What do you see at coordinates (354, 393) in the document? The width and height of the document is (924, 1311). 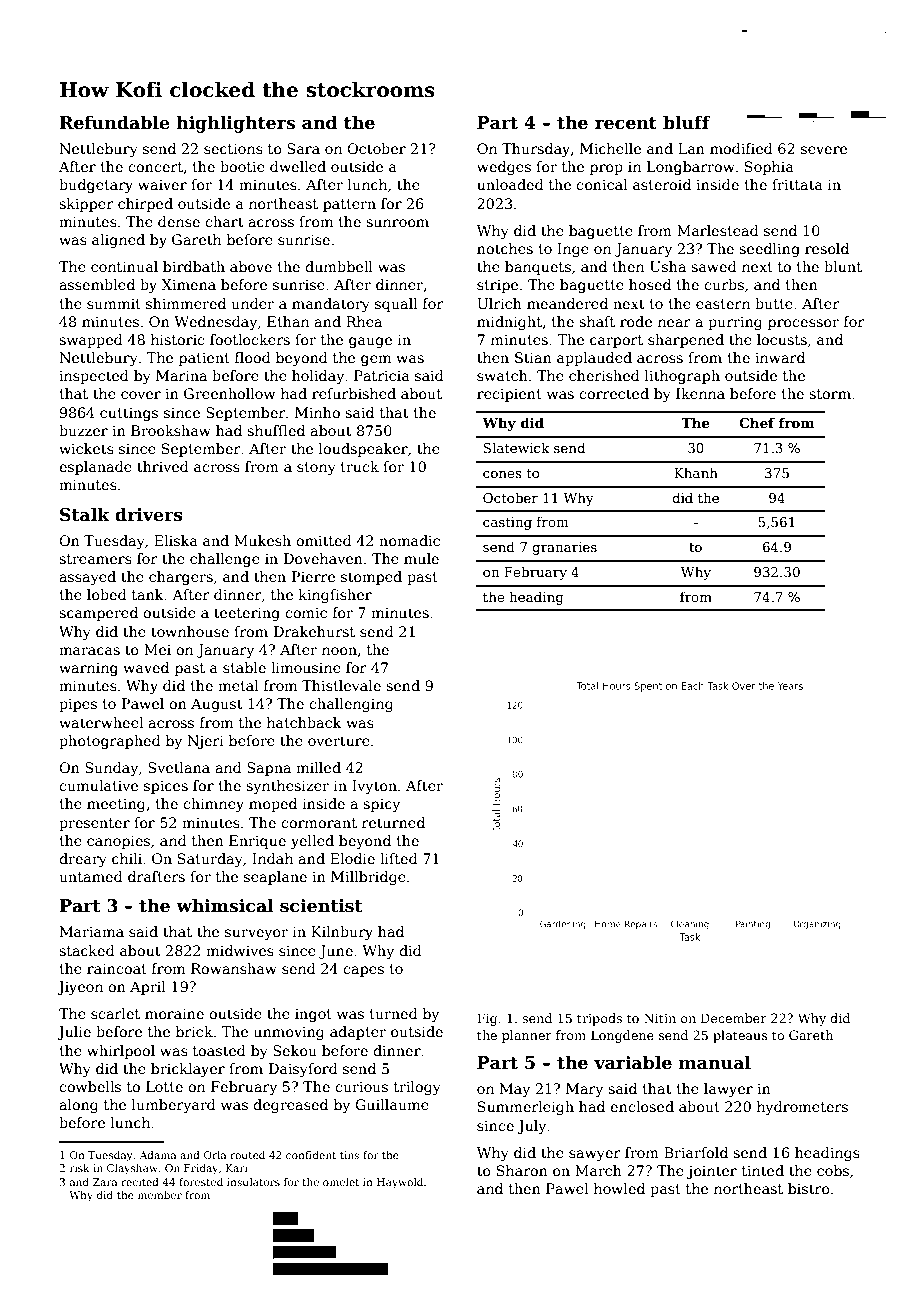 I see `refurbished` at bounding box center [354, 393].
